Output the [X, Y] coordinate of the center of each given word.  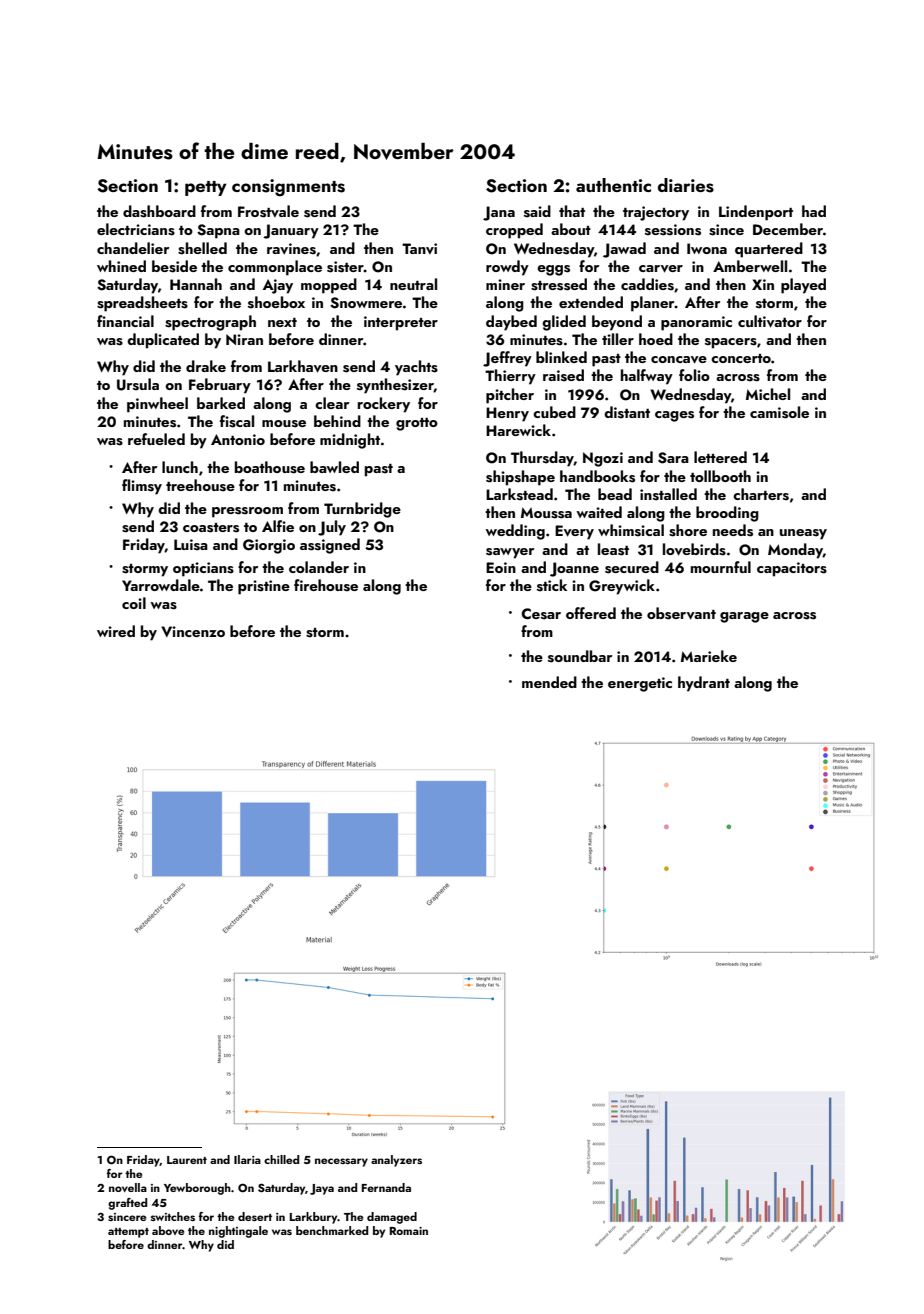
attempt [128, 1233]
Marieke [709, 656]
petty [206, 188]
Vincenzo [193, 631]
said [537, 211]
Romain [409, 1231]
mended [549, 682]
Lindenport [756, 213]
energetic [640, 684]
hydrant [704, 684]
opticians [203, 569]
